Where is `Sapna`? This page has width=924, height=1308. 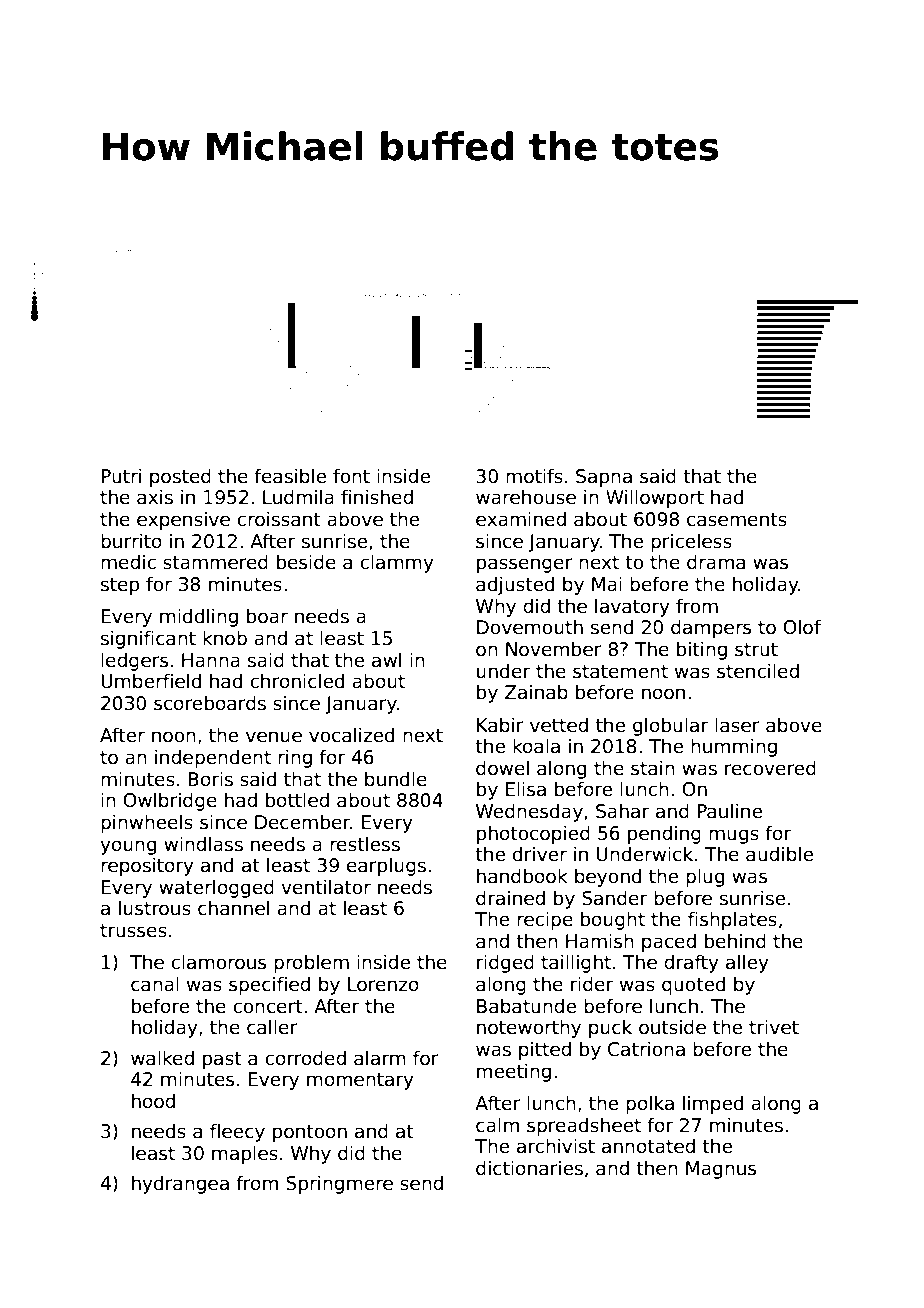 Sapna is located at coordinates (604, 478).
